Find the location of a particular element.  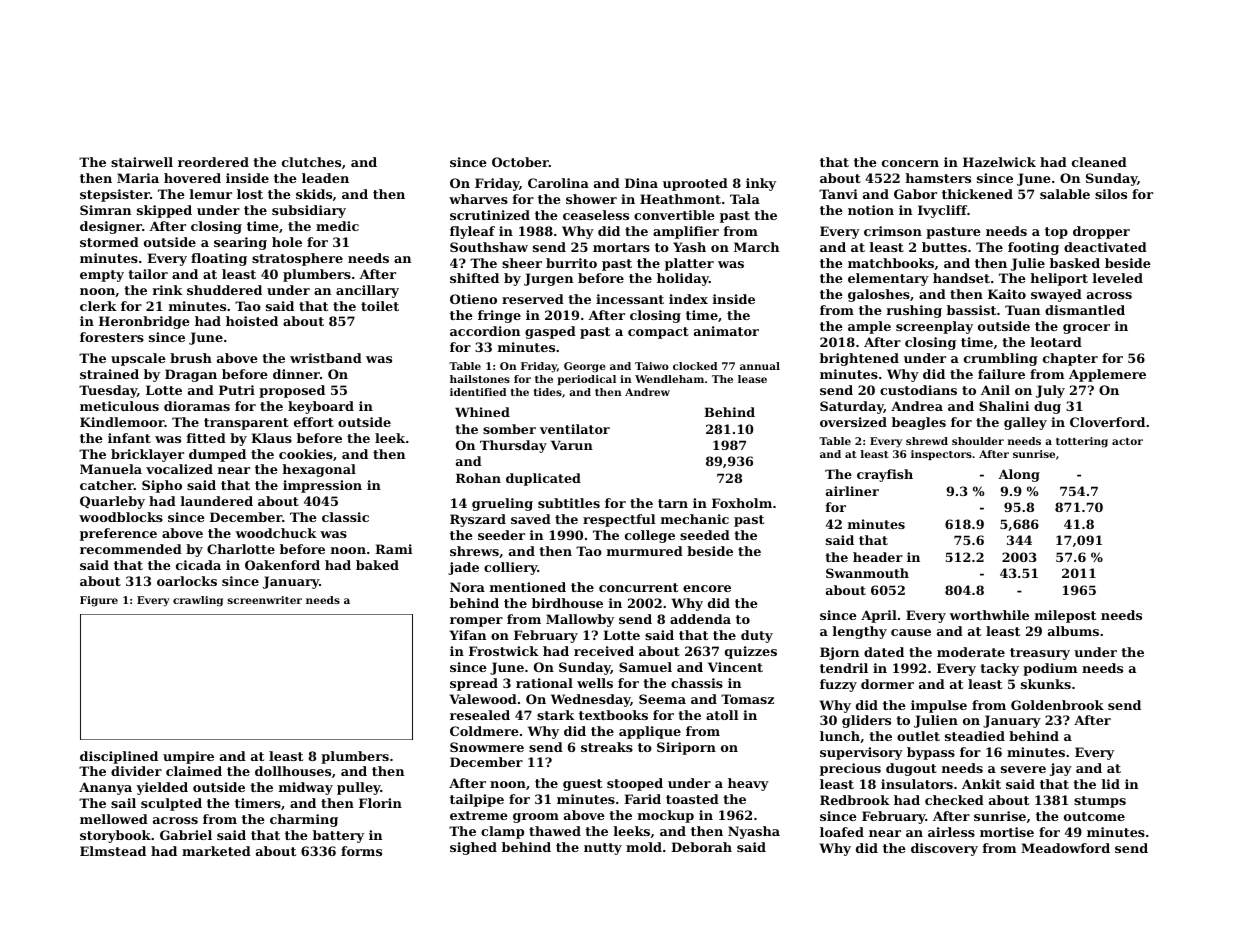

reserved is located at coordinates (533, 299).
